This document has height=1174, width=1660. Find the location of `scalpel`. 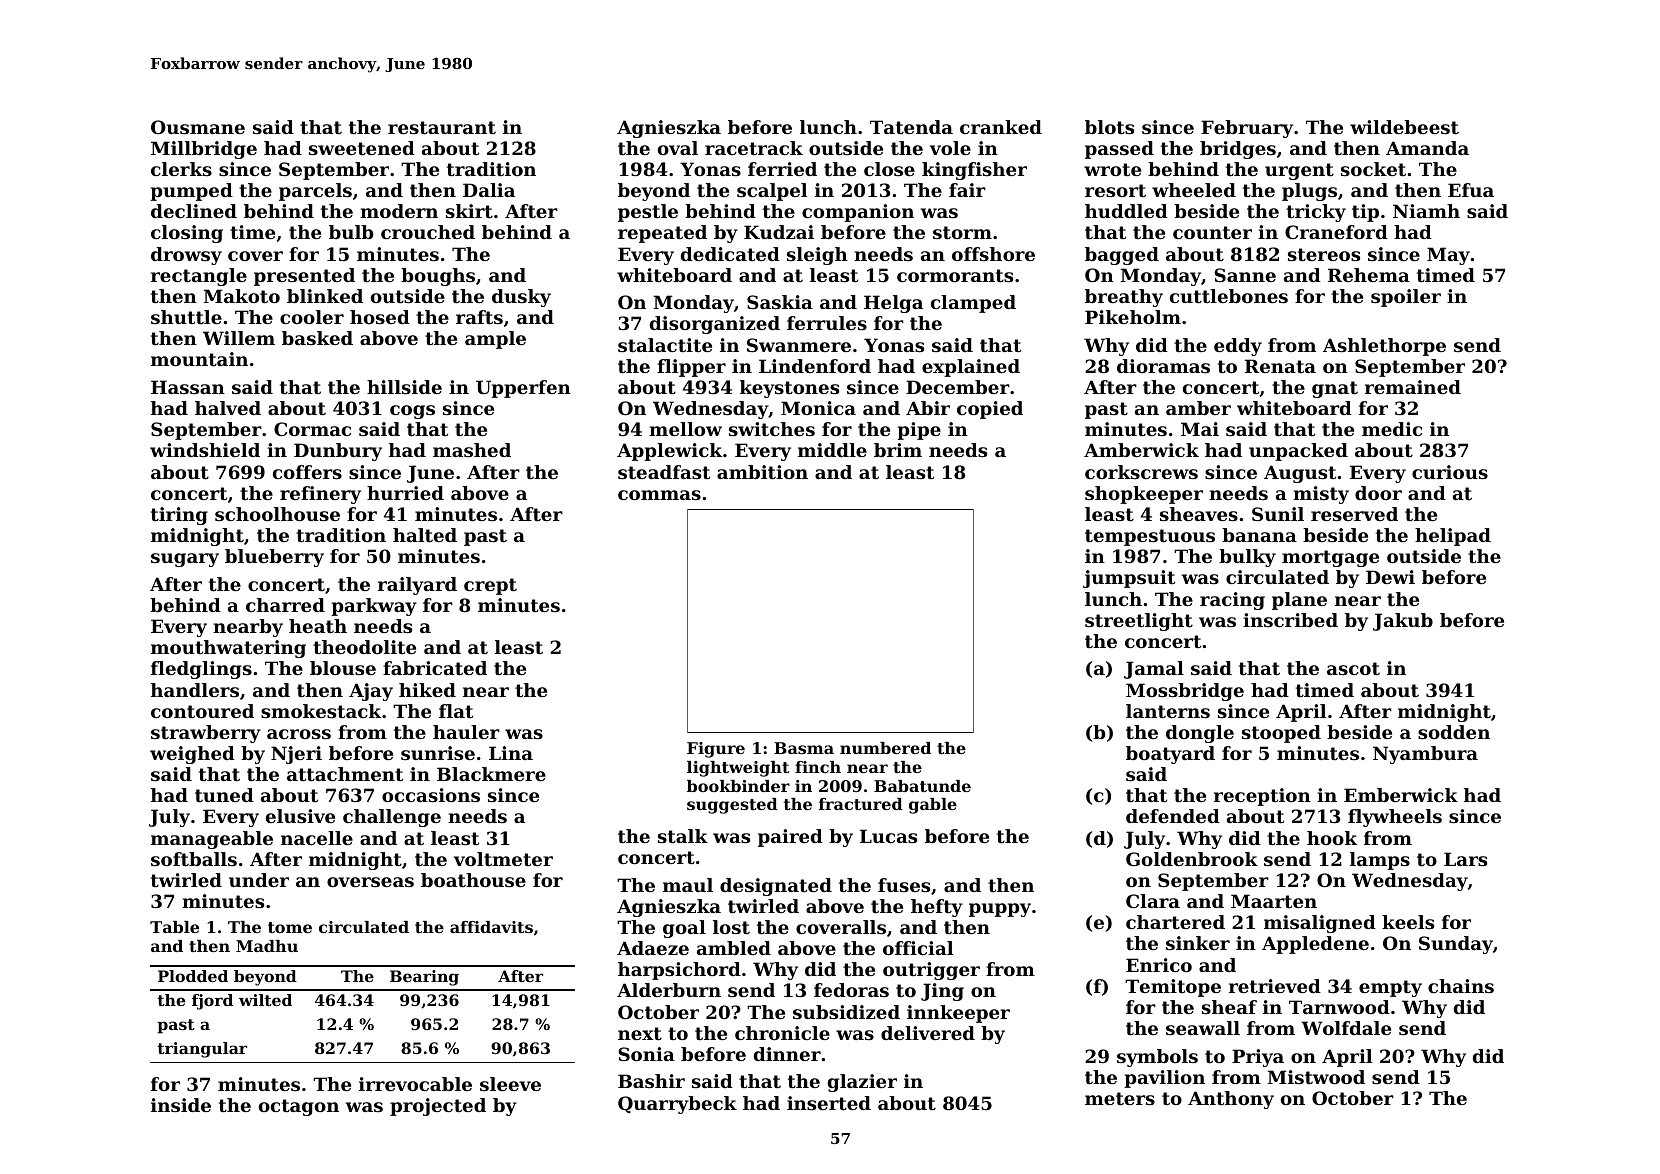

scalpel is located at coordinates (772, 192).
